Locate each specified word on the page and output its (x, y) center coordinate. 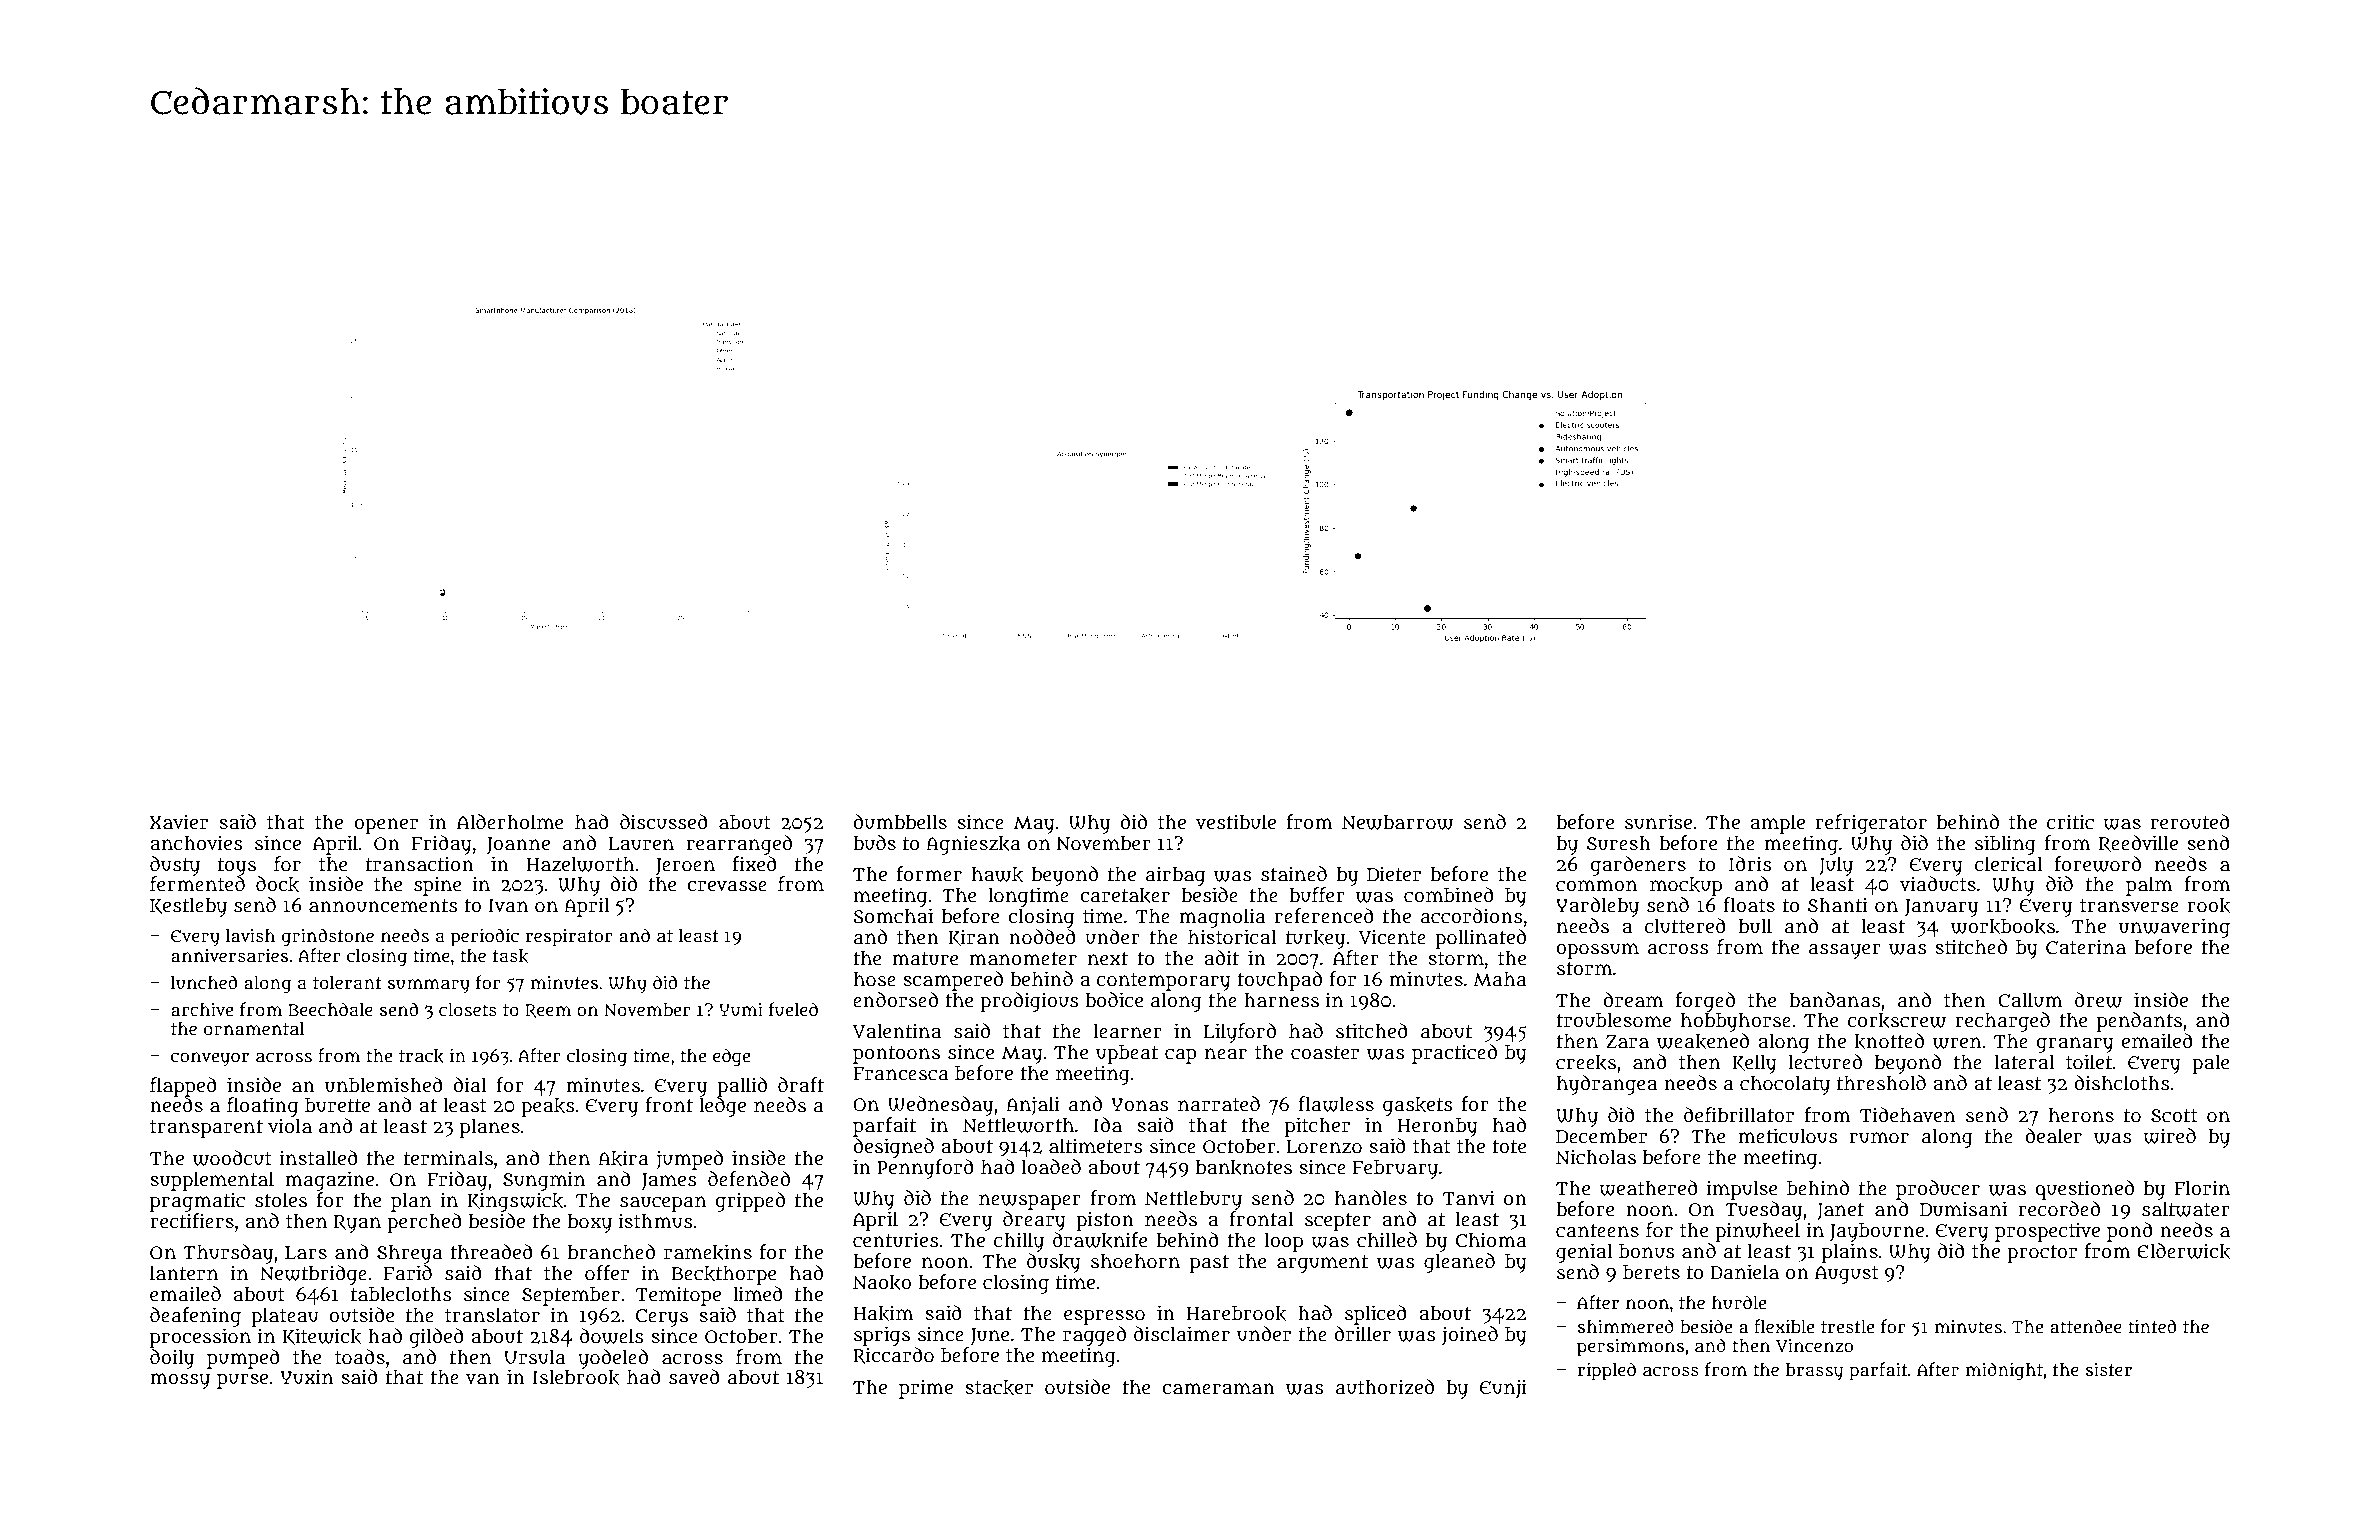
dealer (2053, 1136)
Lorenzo (1324, 1147)
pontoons (896, 1055)
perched (424, 1223)
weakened (1703, 1041)
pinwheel (1757, 1232)
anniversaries (229, 956)
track (421, 1056)
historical (1232, 937)
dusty (175, 866)
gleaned (1459, 1263)
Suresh (1619, 843)
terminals (448, 1158)
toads (360, 1357)
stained (1294, 874)
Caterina (2086, 947)
